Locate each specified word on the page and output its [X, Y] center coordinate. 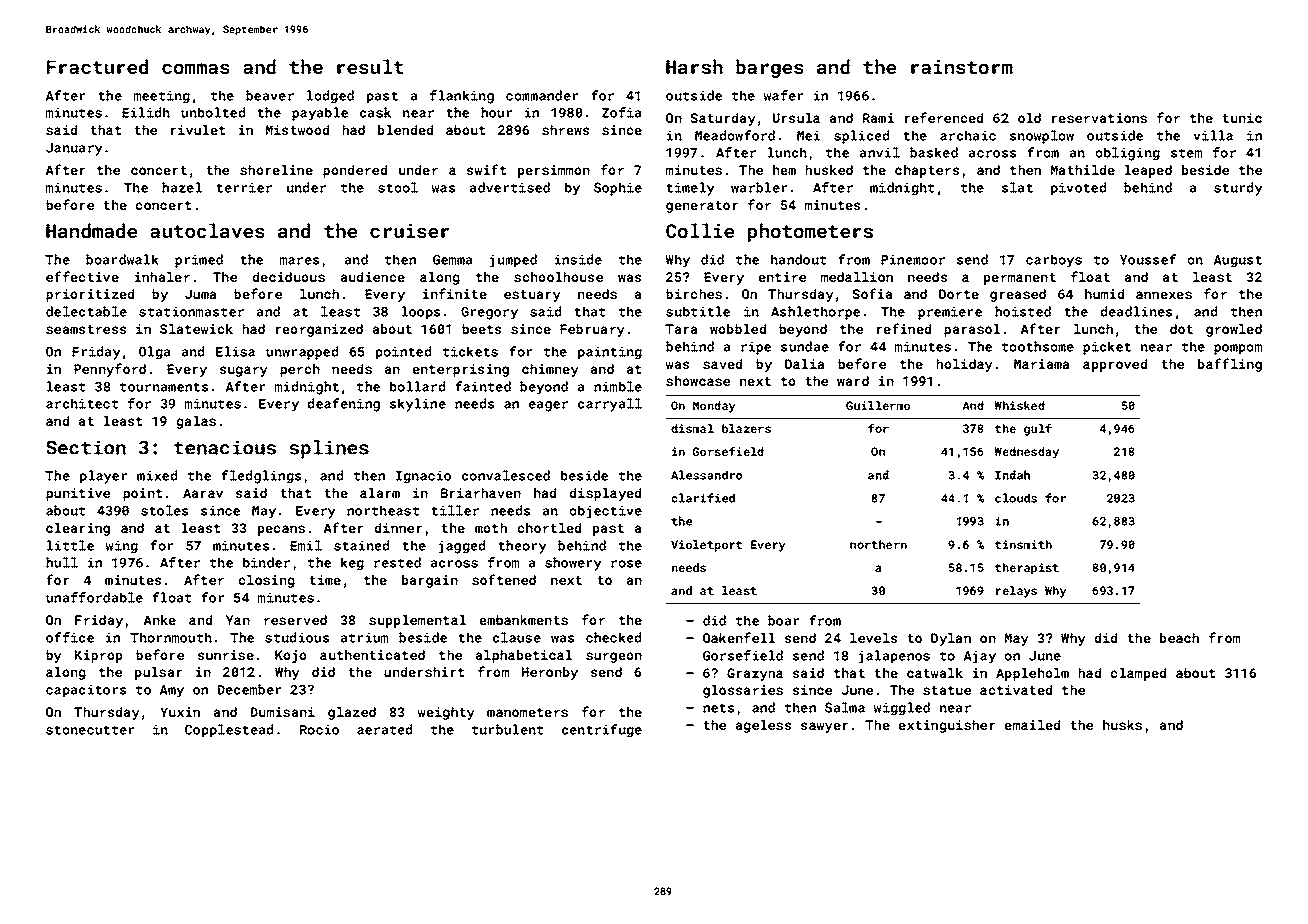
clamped [1138, 674]
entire [782, 277]
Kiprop [99, 656]
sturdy [1238, 189]
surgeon [614, 657]
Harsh [694, 66]
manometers [527, 712]
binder [266, 562]
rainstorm [962, 67]
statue [947, 690]
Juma [200, 294]
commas [196, 68]
